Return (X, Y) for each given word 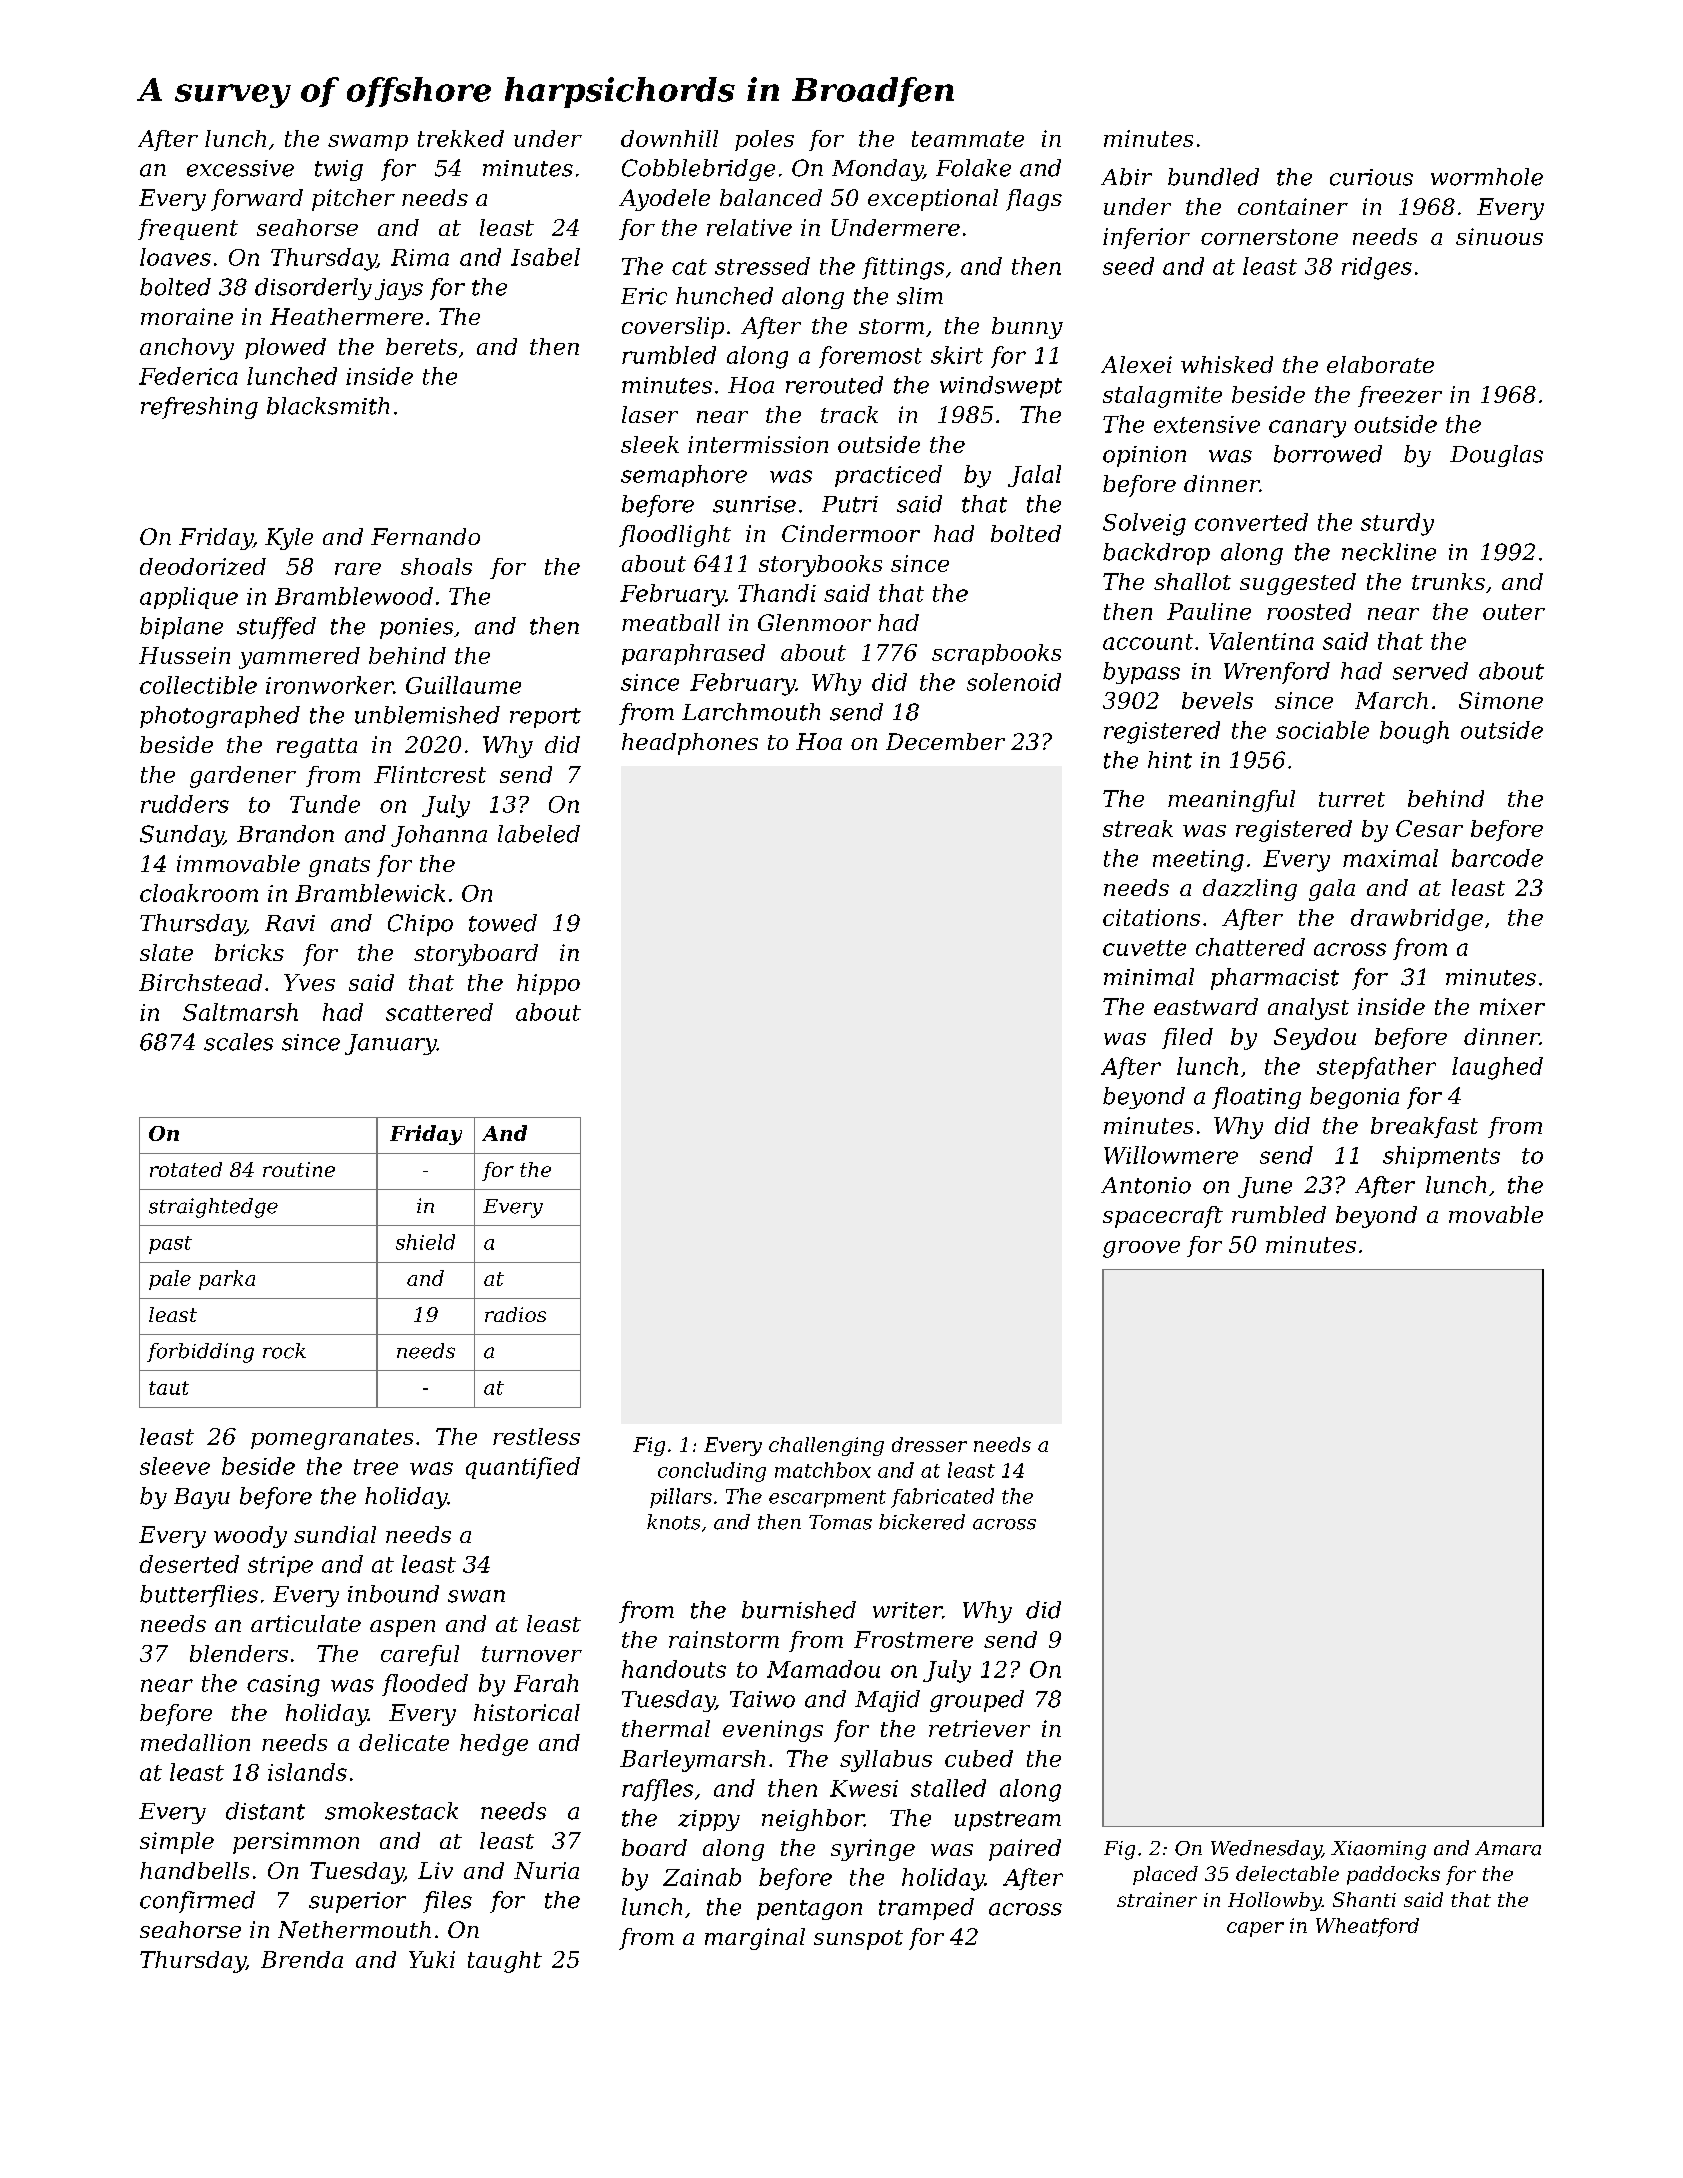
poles (764, 140)
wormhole (1487, 177)
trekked (461, 138)
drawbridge (1417, 920)
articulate (306, 1623)
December (945, 741)
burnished (799, 1610)
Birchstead (200, 982)
